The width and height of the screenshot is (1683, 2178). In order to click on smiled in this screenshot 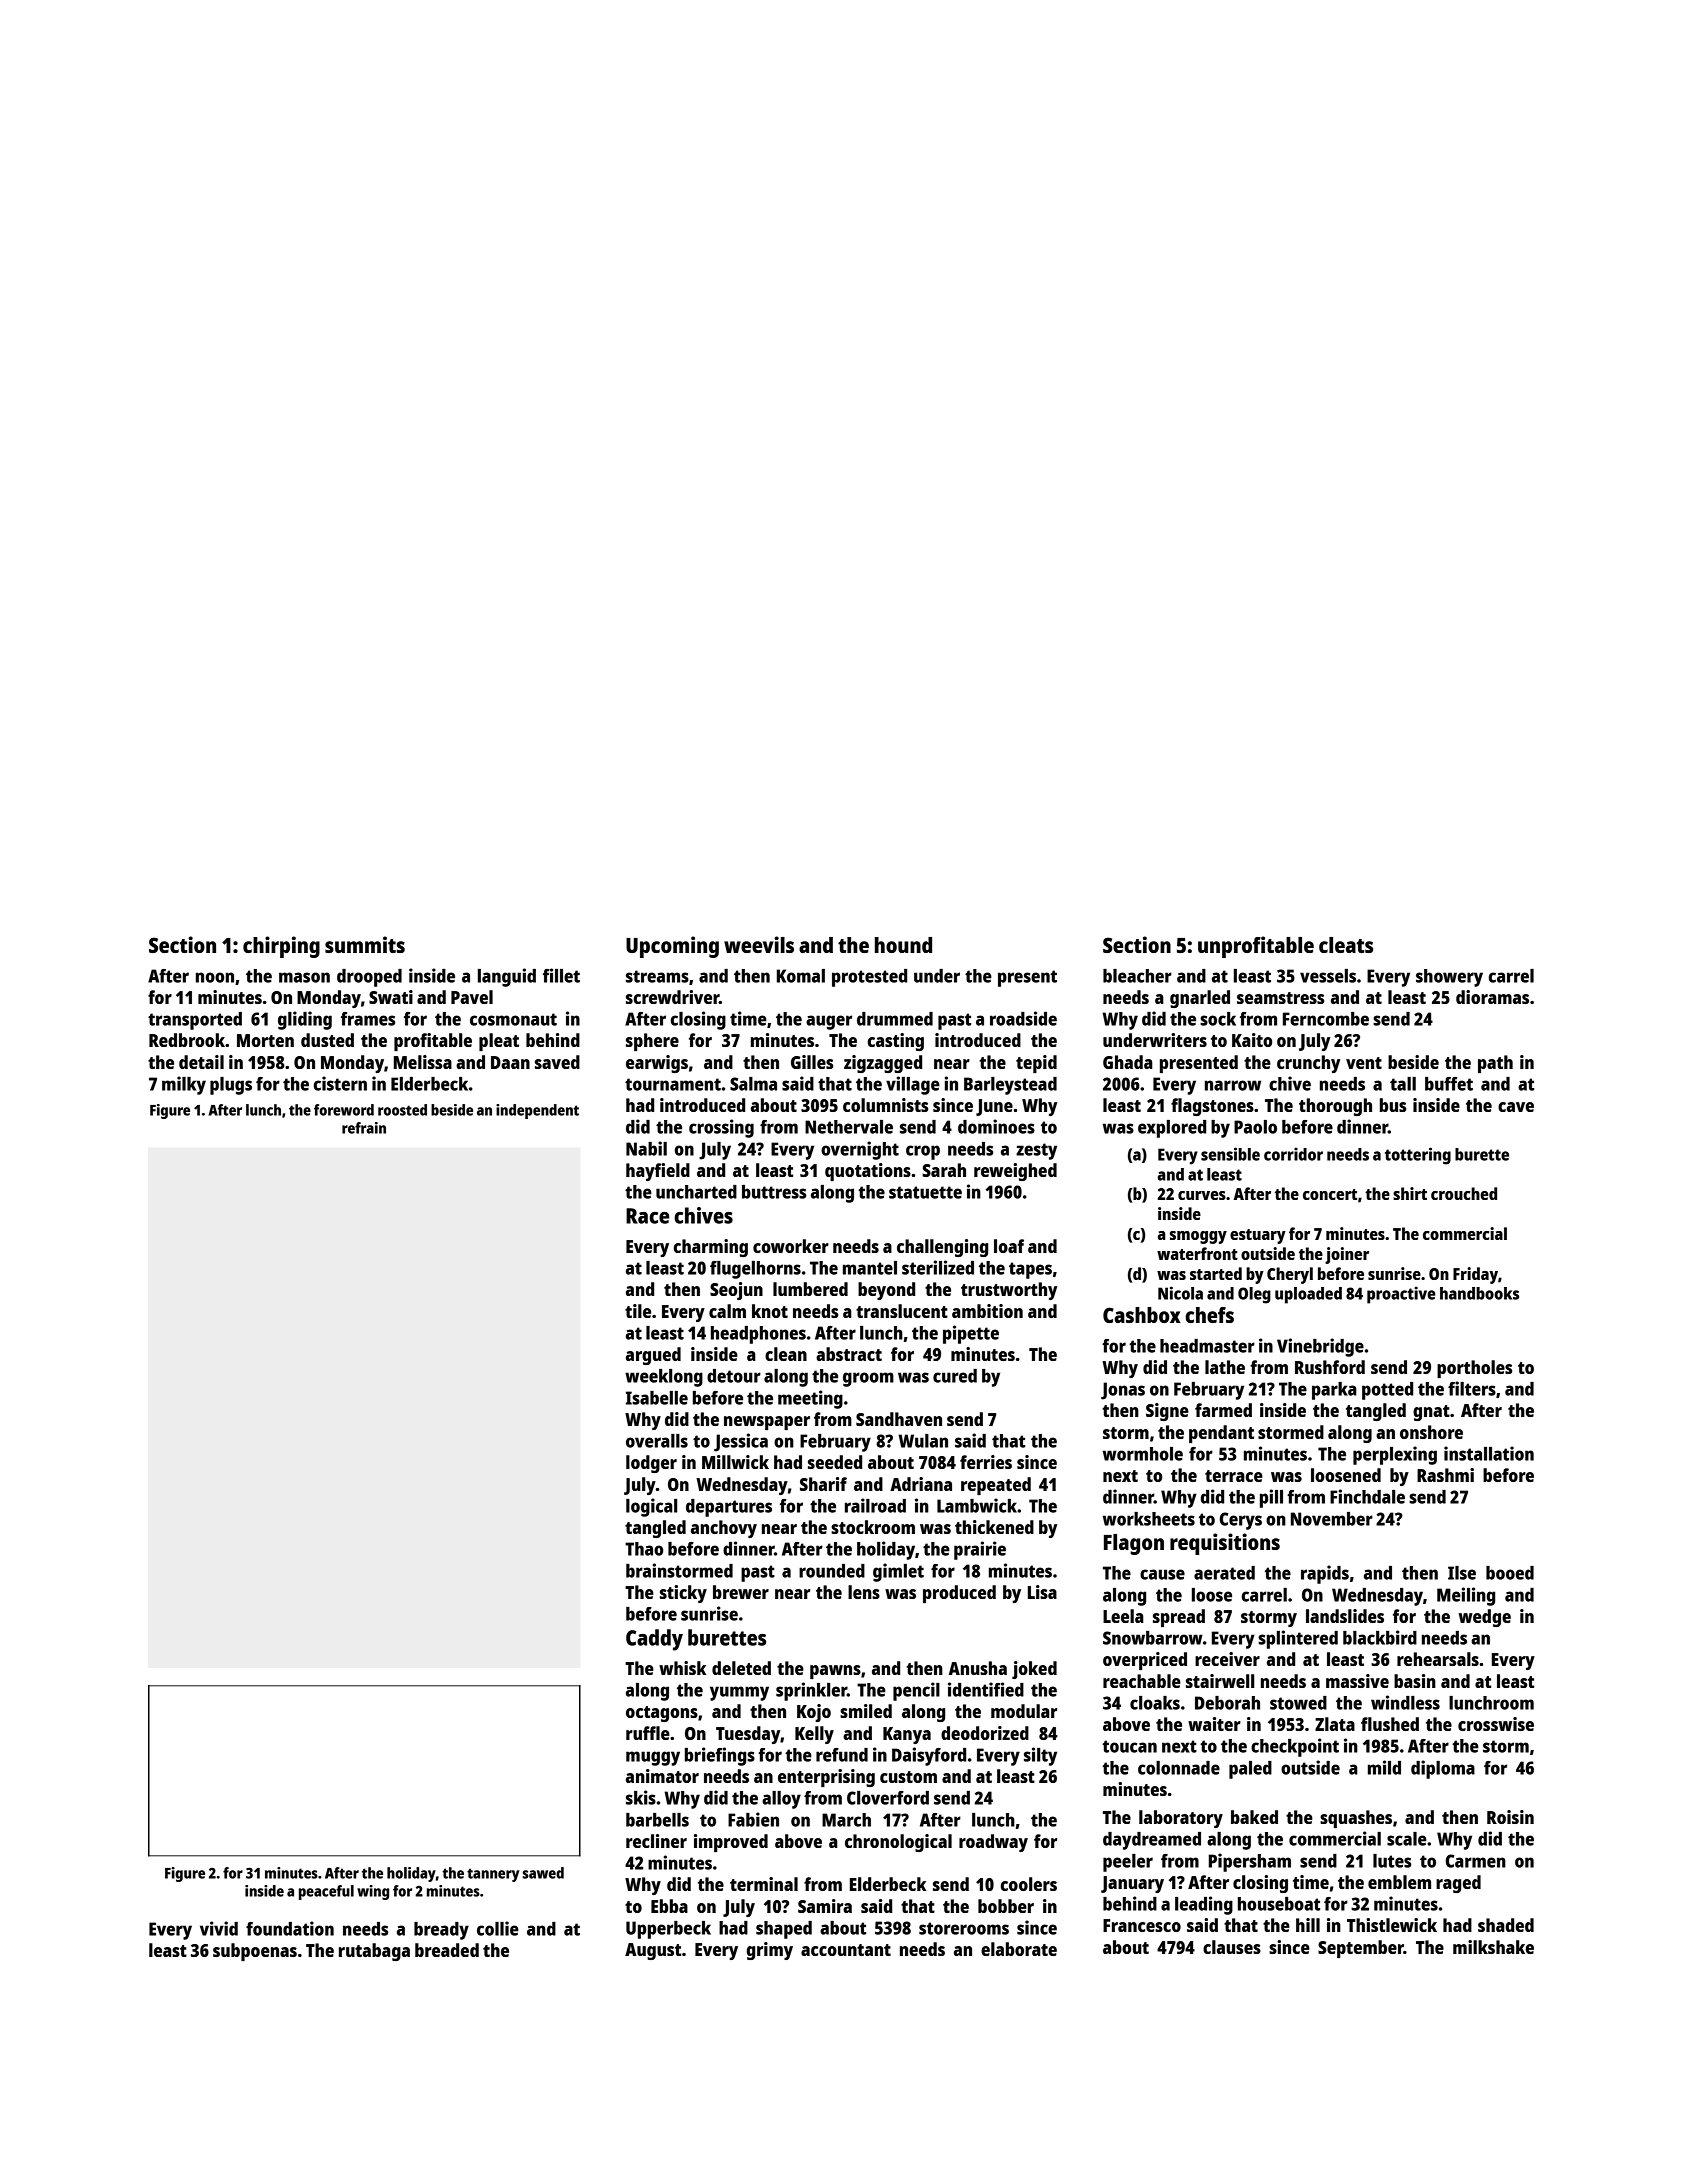, I will do `click(866, 1711)`.
